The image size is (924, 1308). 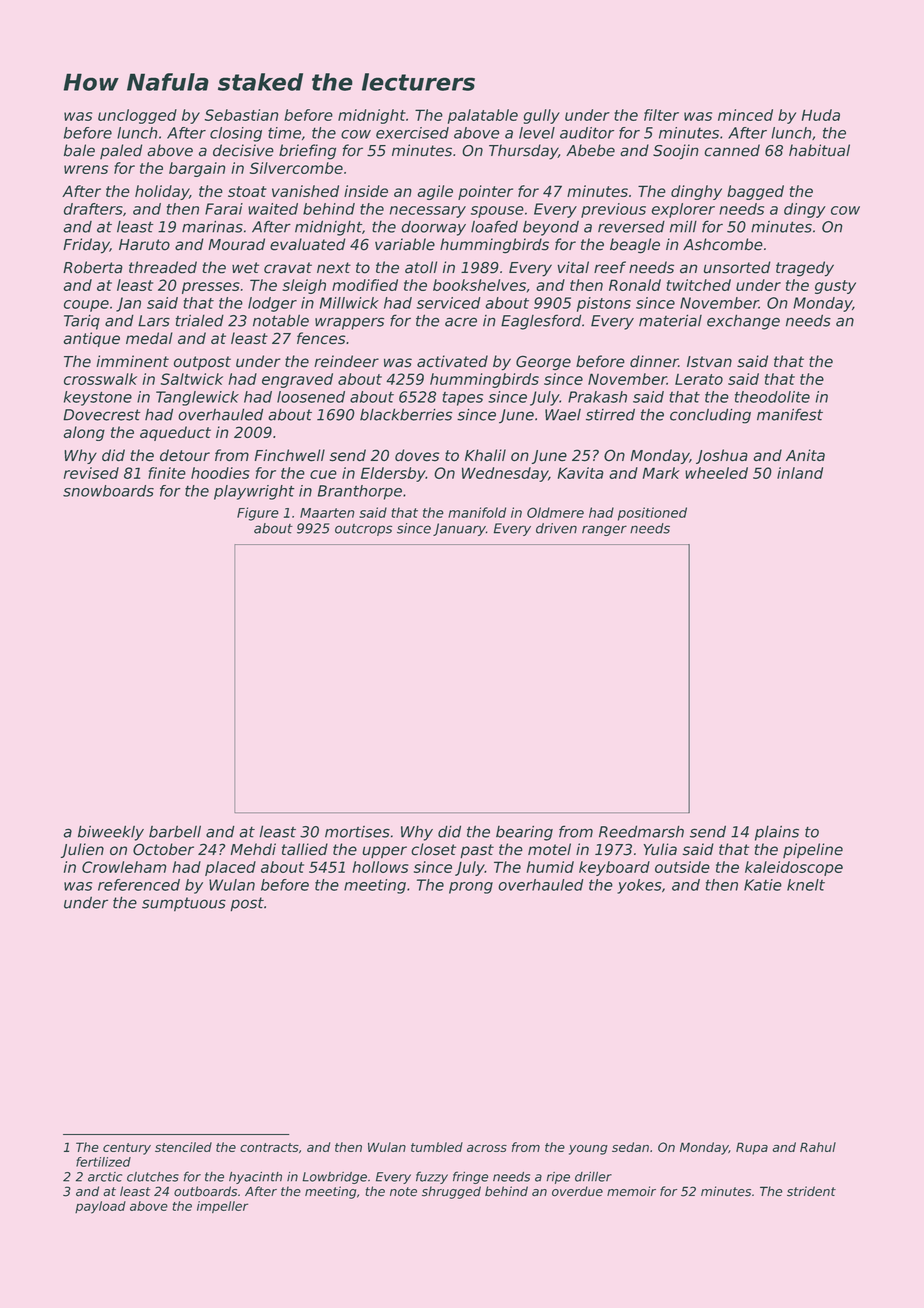 What do you see at coordinates (818, 1147) in the screenshot?
I see `Rahul` at bounding box center [818, 1147].
